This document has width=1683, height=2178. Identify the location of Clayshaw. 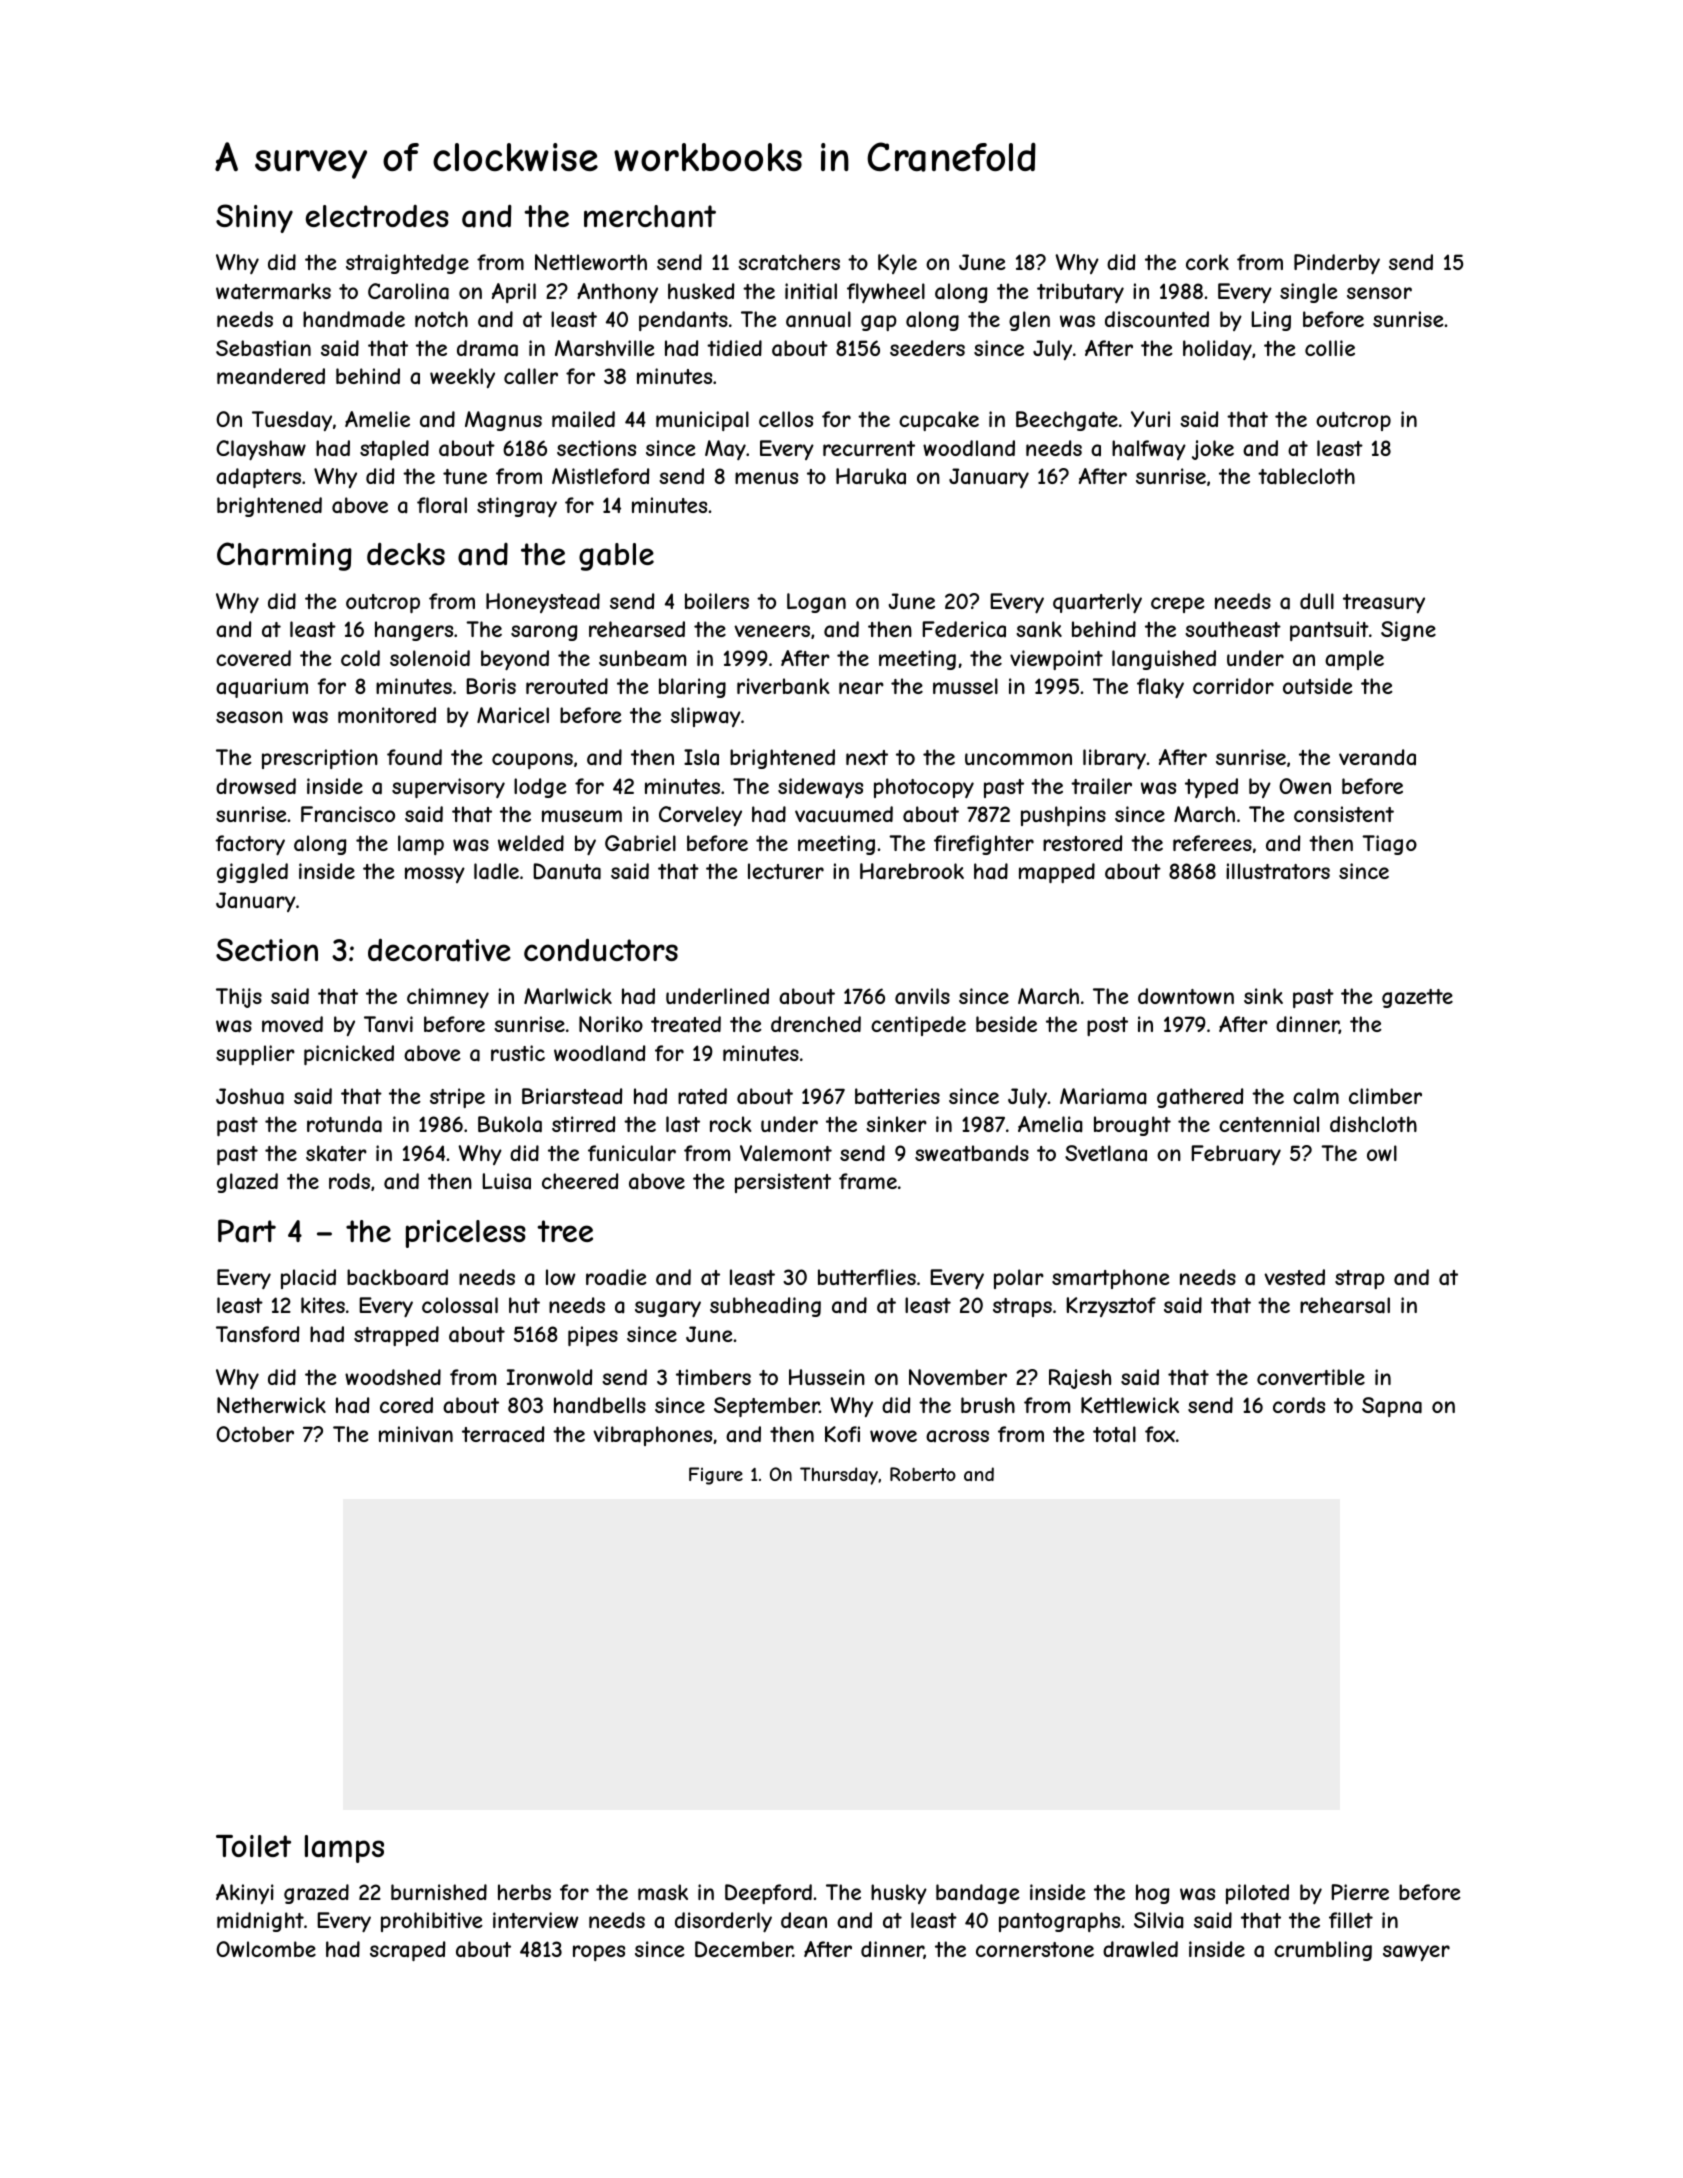
(261, 450).
